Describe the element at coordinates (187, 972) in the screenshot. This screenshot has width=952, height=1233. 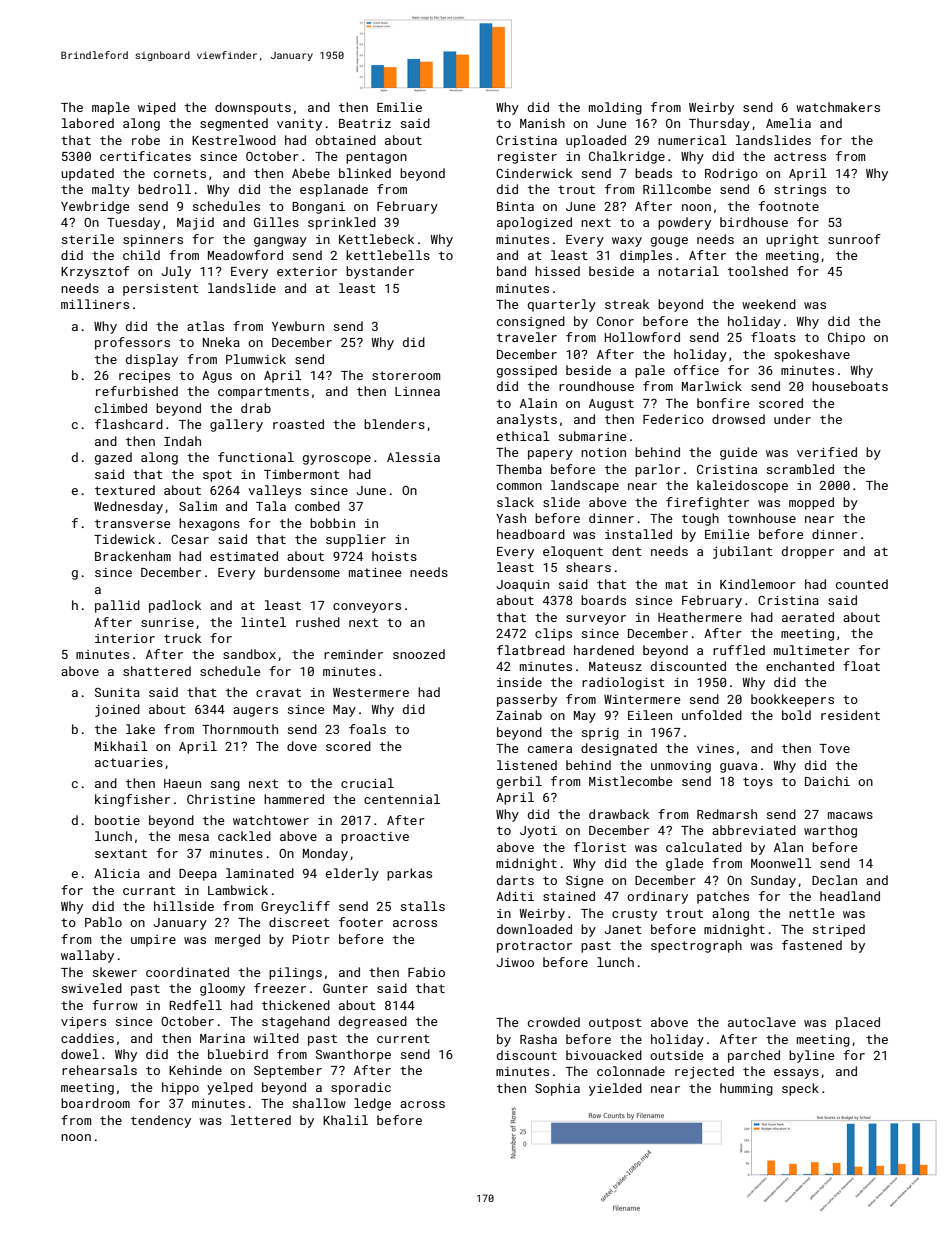
I see `coordinated` at that location.
